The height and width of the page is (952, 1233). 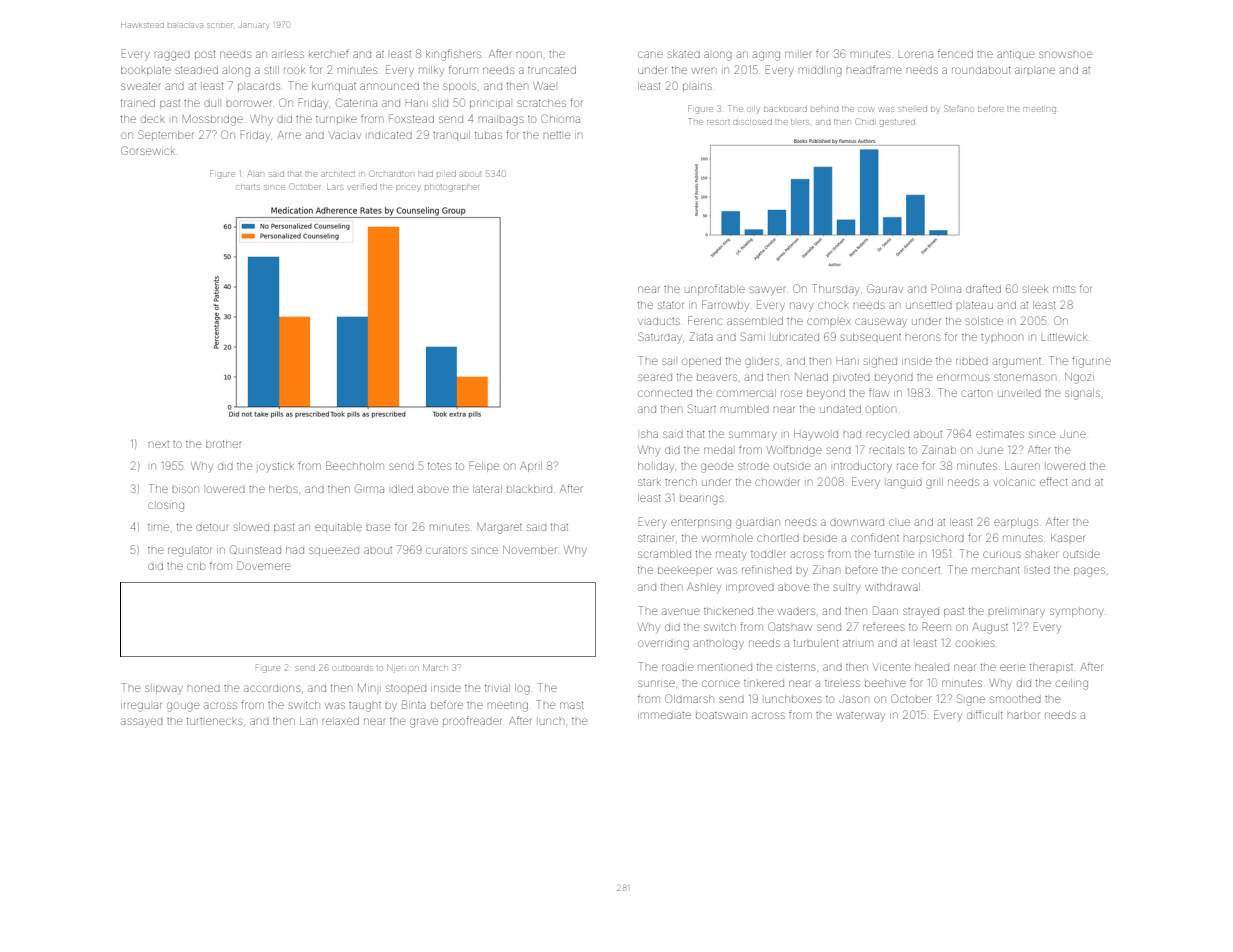 What do you see at coordinates (141, 707) in the page?
I see `irregular` at bounding box center [141, 707].
